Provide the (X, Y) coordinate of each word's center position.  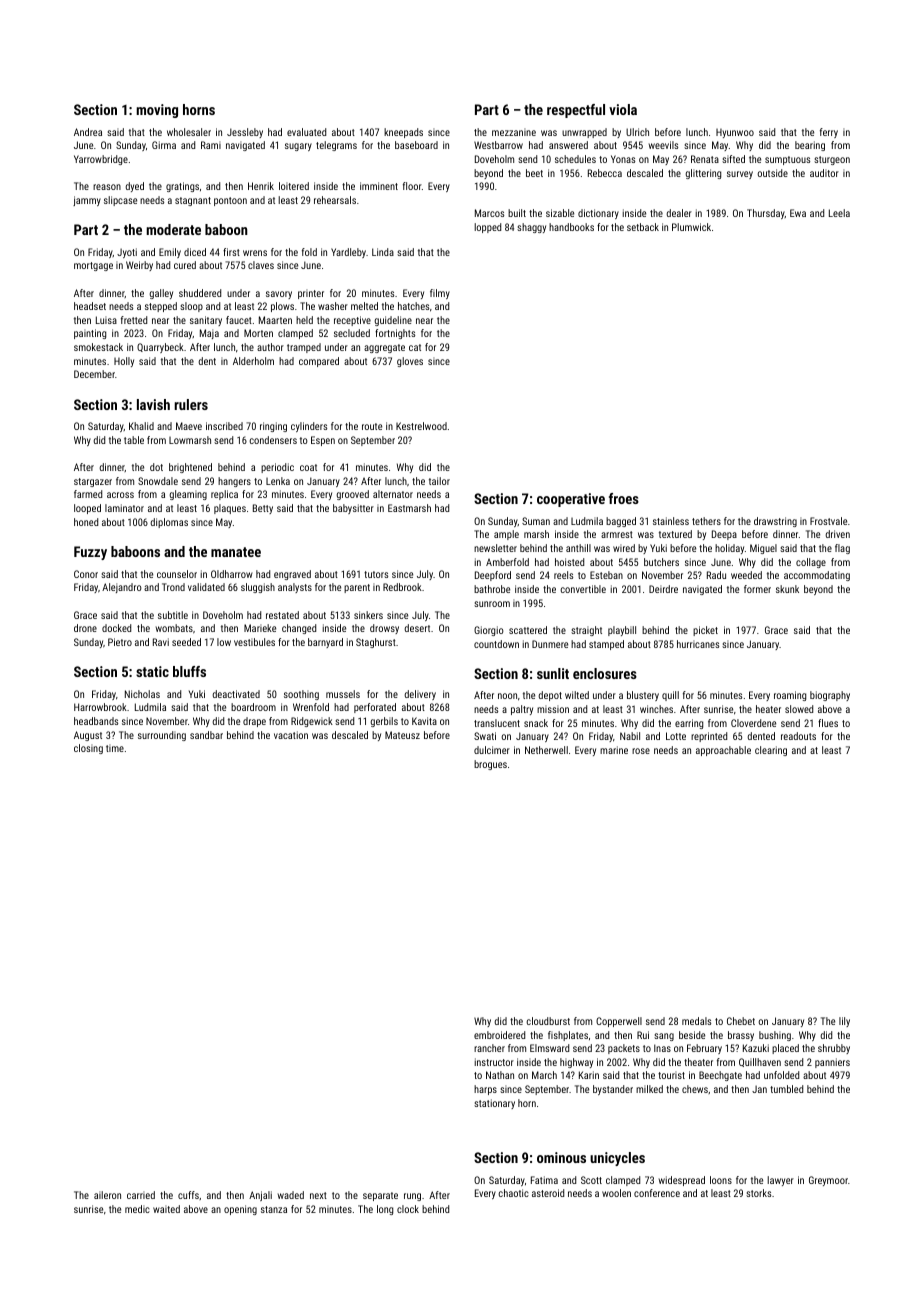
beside (692, 1035)
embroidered (499, 1035)
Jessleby (245, 133)
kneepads (403, 133)
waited (166, 1209)
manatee (236, 552)
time (115, 748)
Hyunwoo (735, 133)
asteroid (548, 1193)
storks (758, 1193)
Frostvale (828, 521)
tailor (439, 481)
